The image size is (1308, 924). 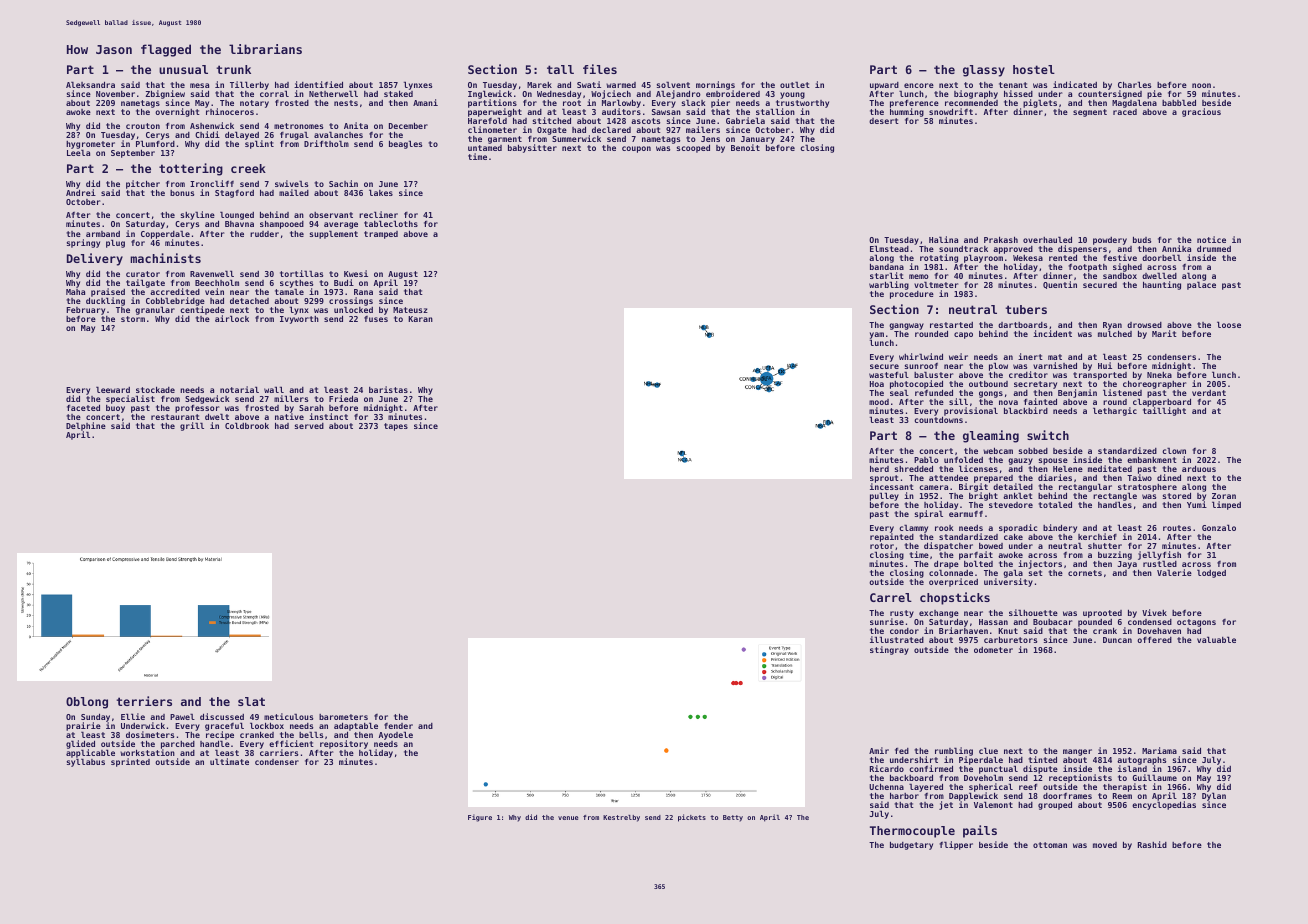 What do you see at coordinates (1201, 85) in the screenshot?
I see `noon` at bounding box center [1201, 85].
